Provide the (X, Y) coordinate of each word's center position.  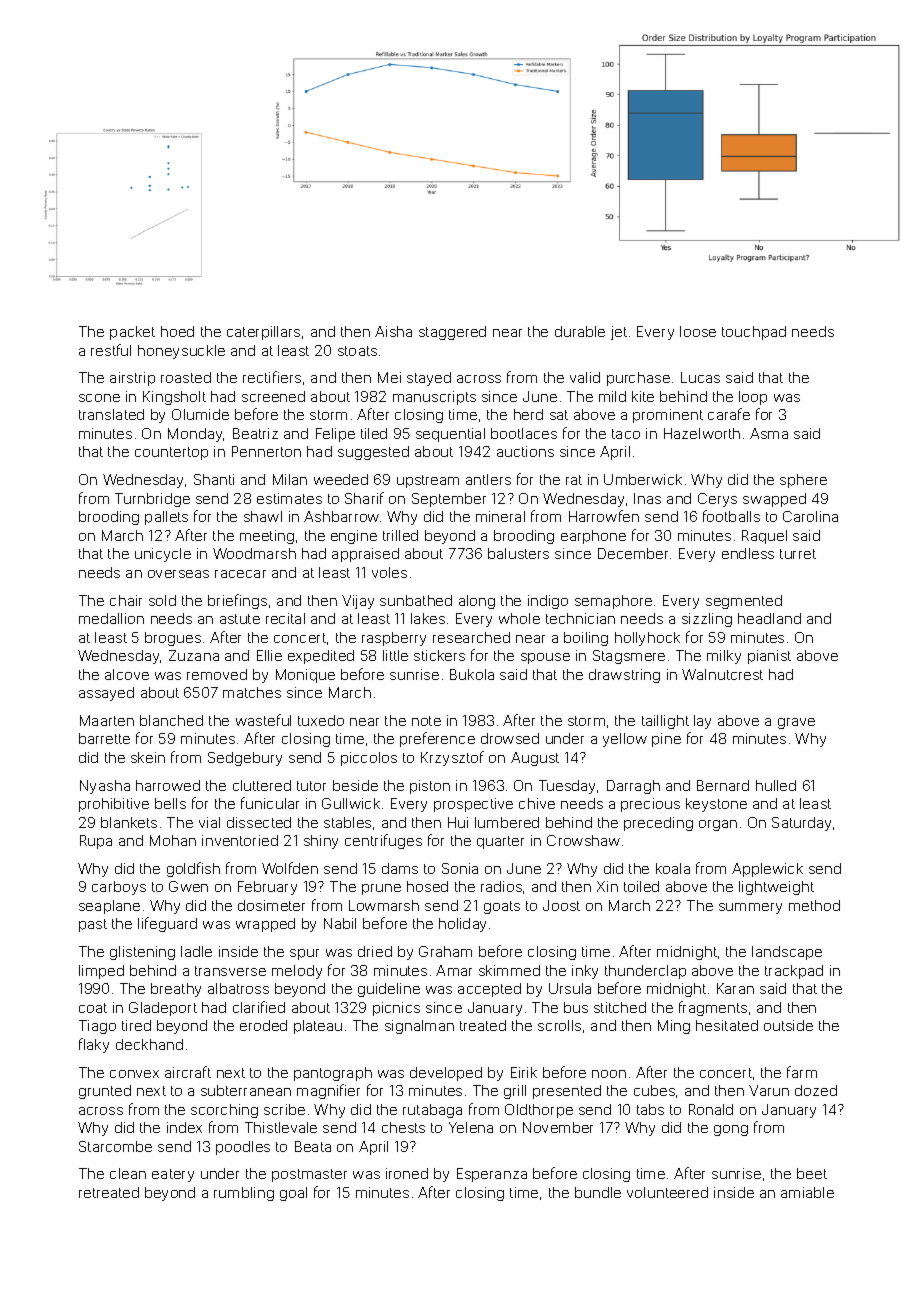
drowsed (510, 738)
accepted (489, 990)
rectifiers (272, 377)
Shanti (214, 479)
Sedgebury (245, 759)
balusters (518, 553)
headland (769, 618)
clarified (259, 1007)
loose (698, 331)
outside (788, 1025)
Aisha (393, 331)
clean (128, 1173)
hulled (776, 785)
